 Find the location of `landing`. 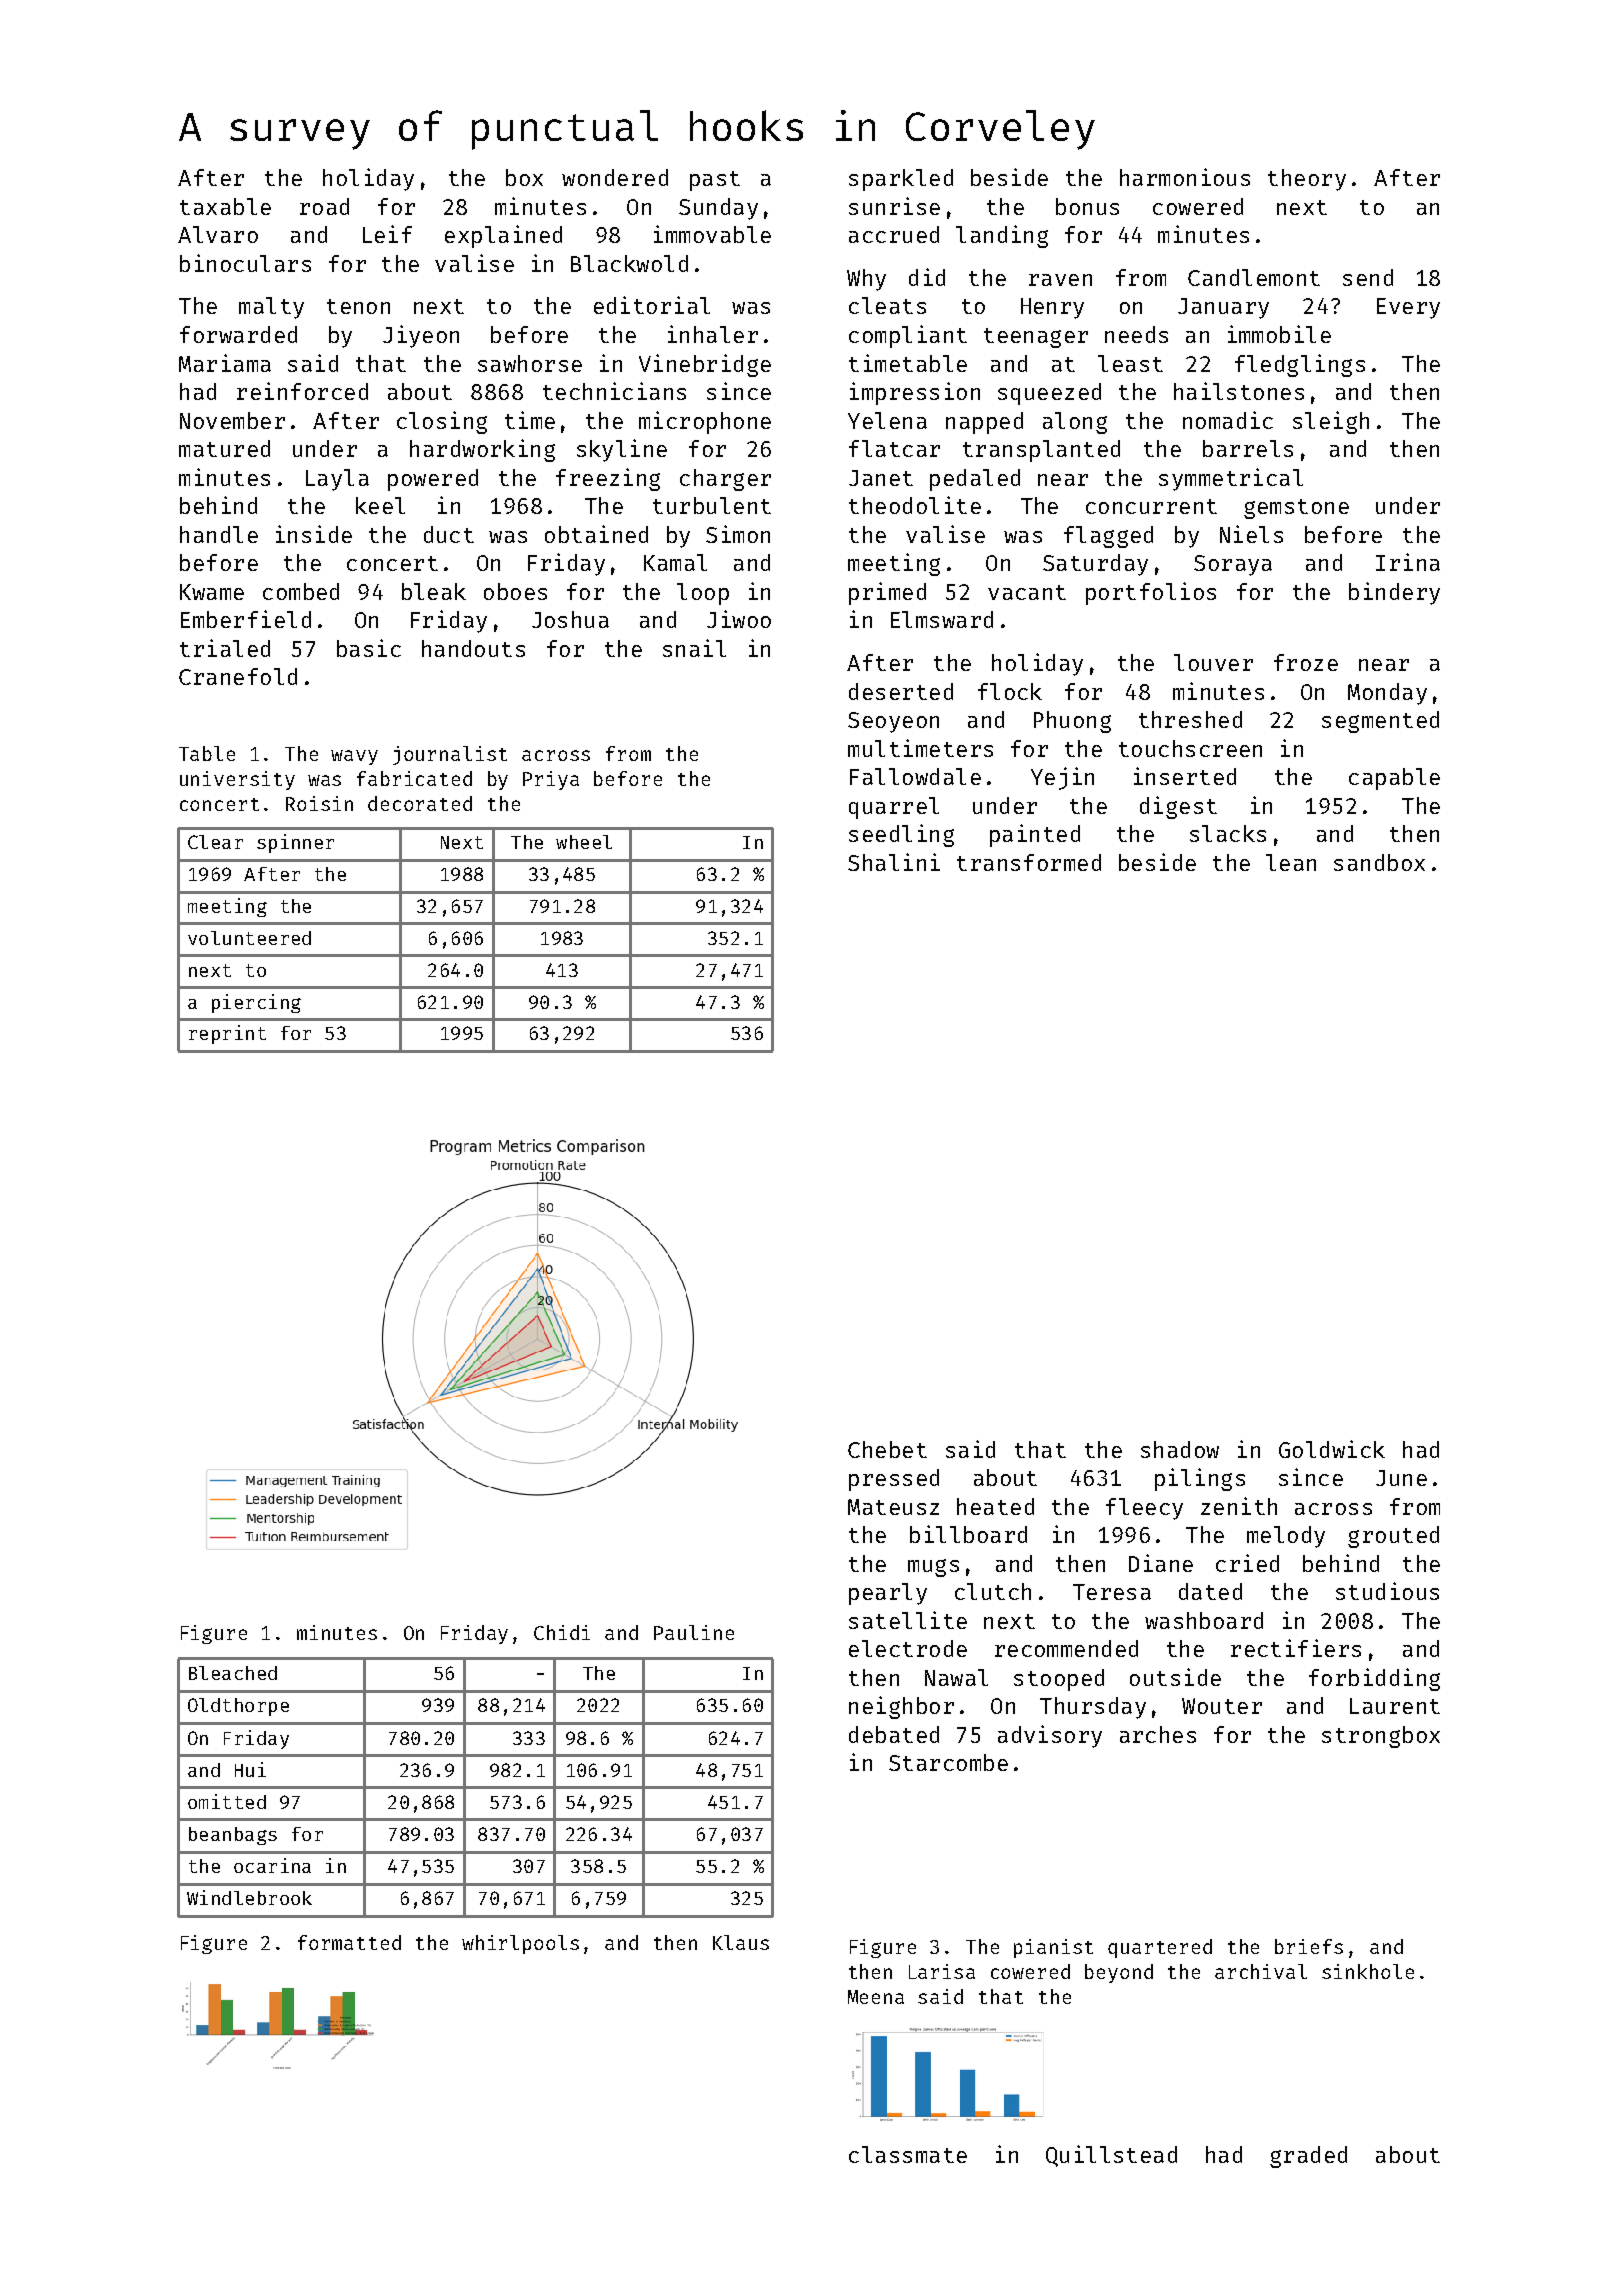

landing is located at coordinates (1002, 236).
